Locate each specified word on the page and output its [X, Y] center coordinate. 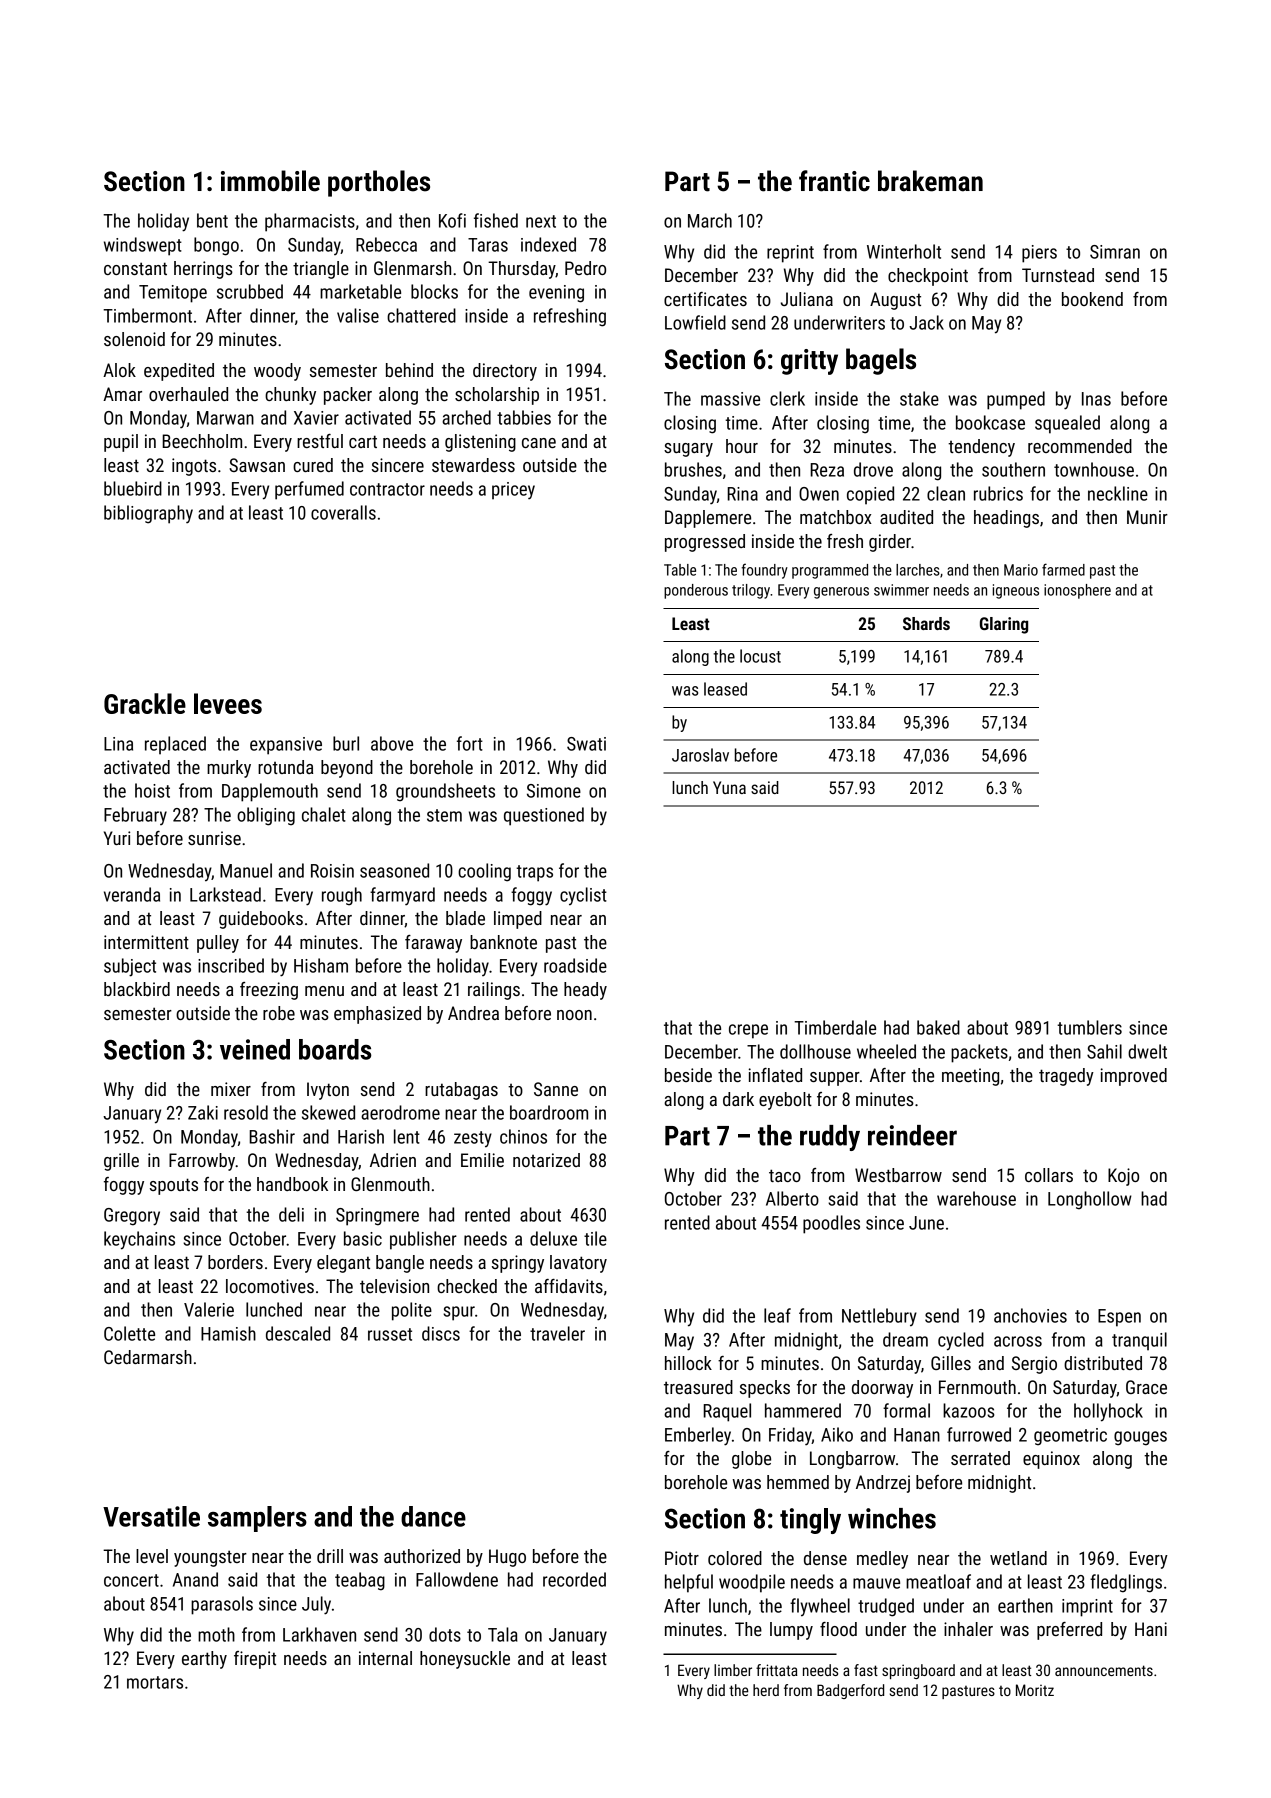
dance [433, 1516]
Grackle [145, 703]
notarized [546, 1160]
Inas [1096, 399]
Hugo [507, 1558]
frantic [834, 181]
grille [121, 1162]
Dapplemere [708, 519]
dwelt [1147, 1051]
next [541, 221]
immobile [270, 181]
